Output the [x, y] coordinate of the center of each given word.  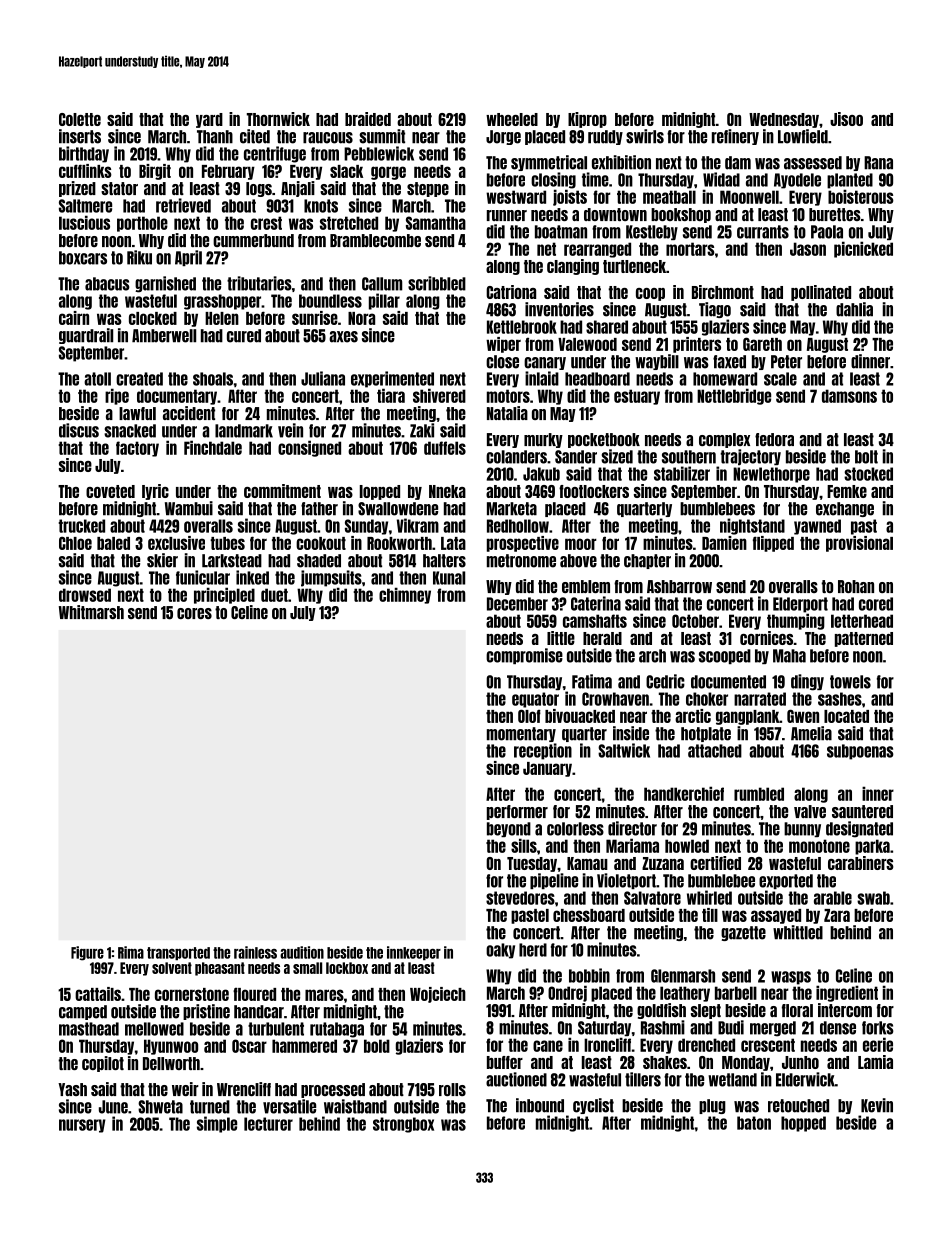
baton [754, 1123]
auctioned [516, 1079]
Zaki [422, 430]
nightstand [752, 526]
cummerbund [253, 240]
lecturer [268, 1124]
